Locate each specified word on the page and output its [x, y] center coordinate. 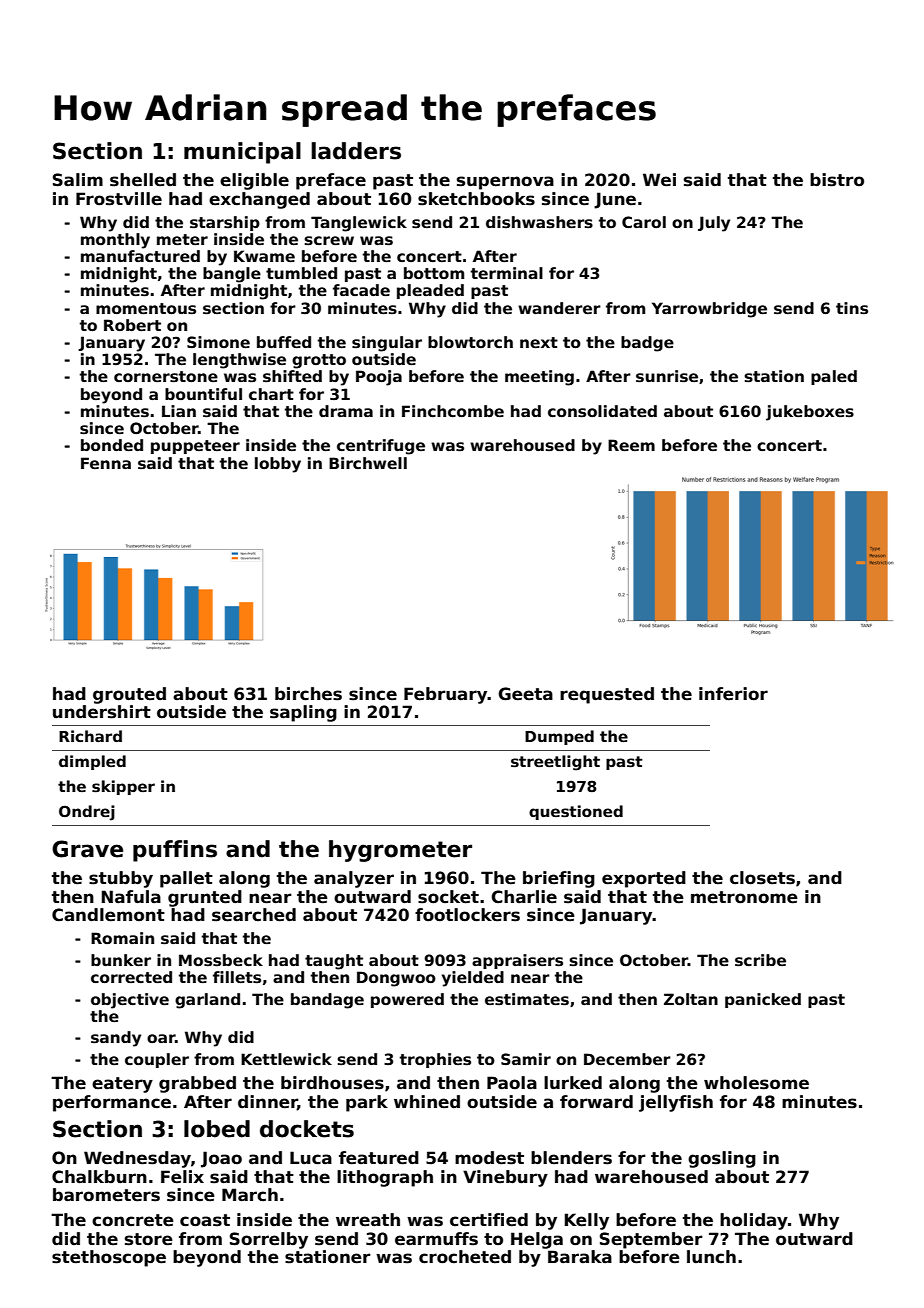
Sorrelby [269, 1240]
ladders [356, 151]
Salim [78, 180]
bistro [837, 180]
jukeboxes [810, 413]
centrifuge [381, 447]
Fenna [106, 463]
